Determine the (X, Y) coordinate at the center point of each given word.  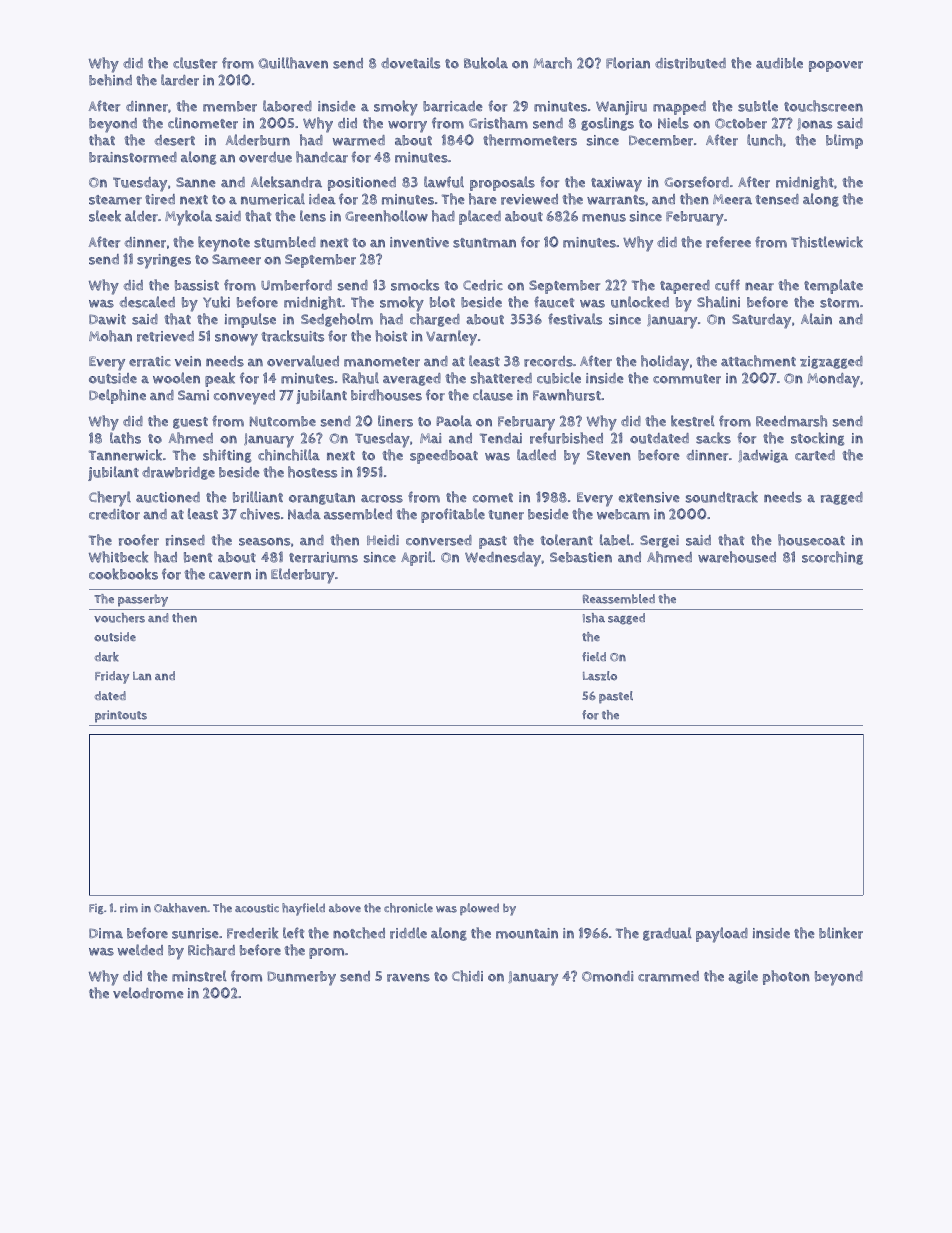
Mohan (110, 336)
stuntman (484, 243)
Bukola (486, 63)
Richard (211, 950)
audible (779, 63)
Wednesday (503, 559)
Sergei (659, 541)
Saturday (761, 321)
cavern (230, 575)
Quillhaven (293, 63)
